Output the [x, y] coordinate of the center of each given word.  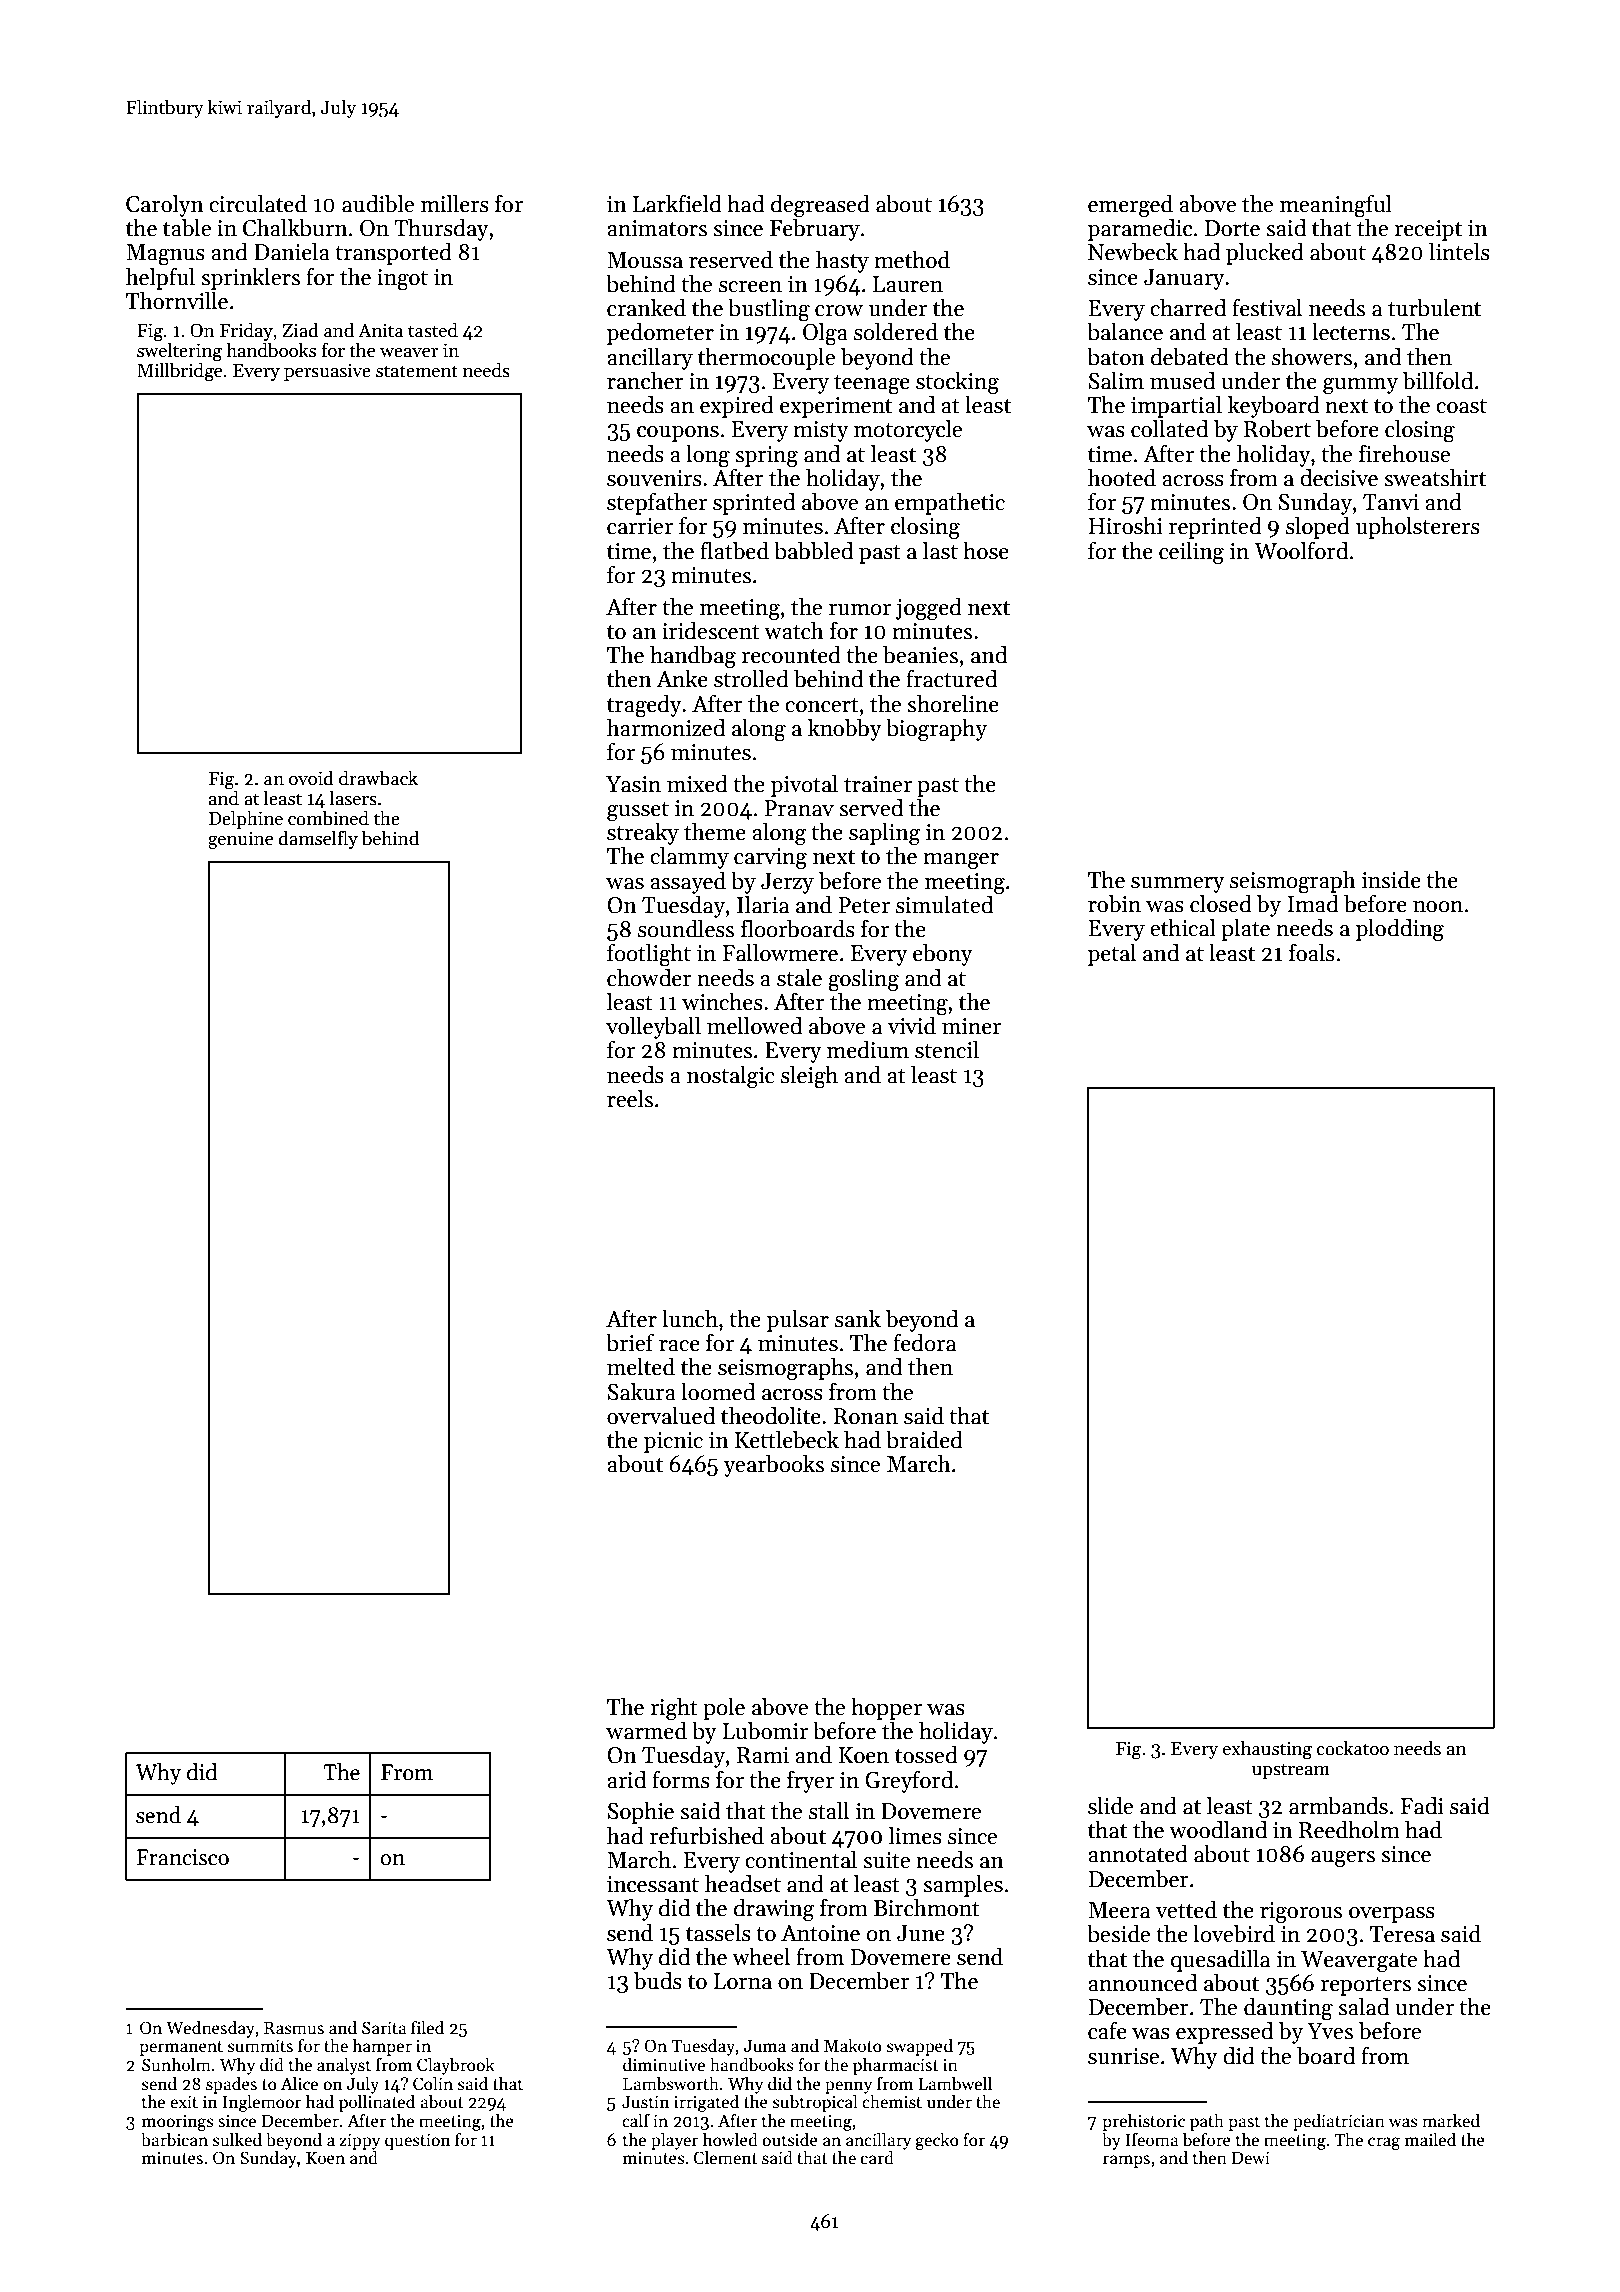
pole [724, 1709]
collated [1169, 429]
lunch [690, 1319]
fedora [924, 1343]
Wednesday [210, 2029]
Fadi [1422, 1806]
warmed [646, 1731]
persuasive [327, 372]
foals [1312, 953]
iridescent [711, 631]
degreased [820, 206]
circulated [258, 204]
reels [630, 1099]
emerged [1130, 206]
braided [924, 1440]
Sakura [642, 1392]
